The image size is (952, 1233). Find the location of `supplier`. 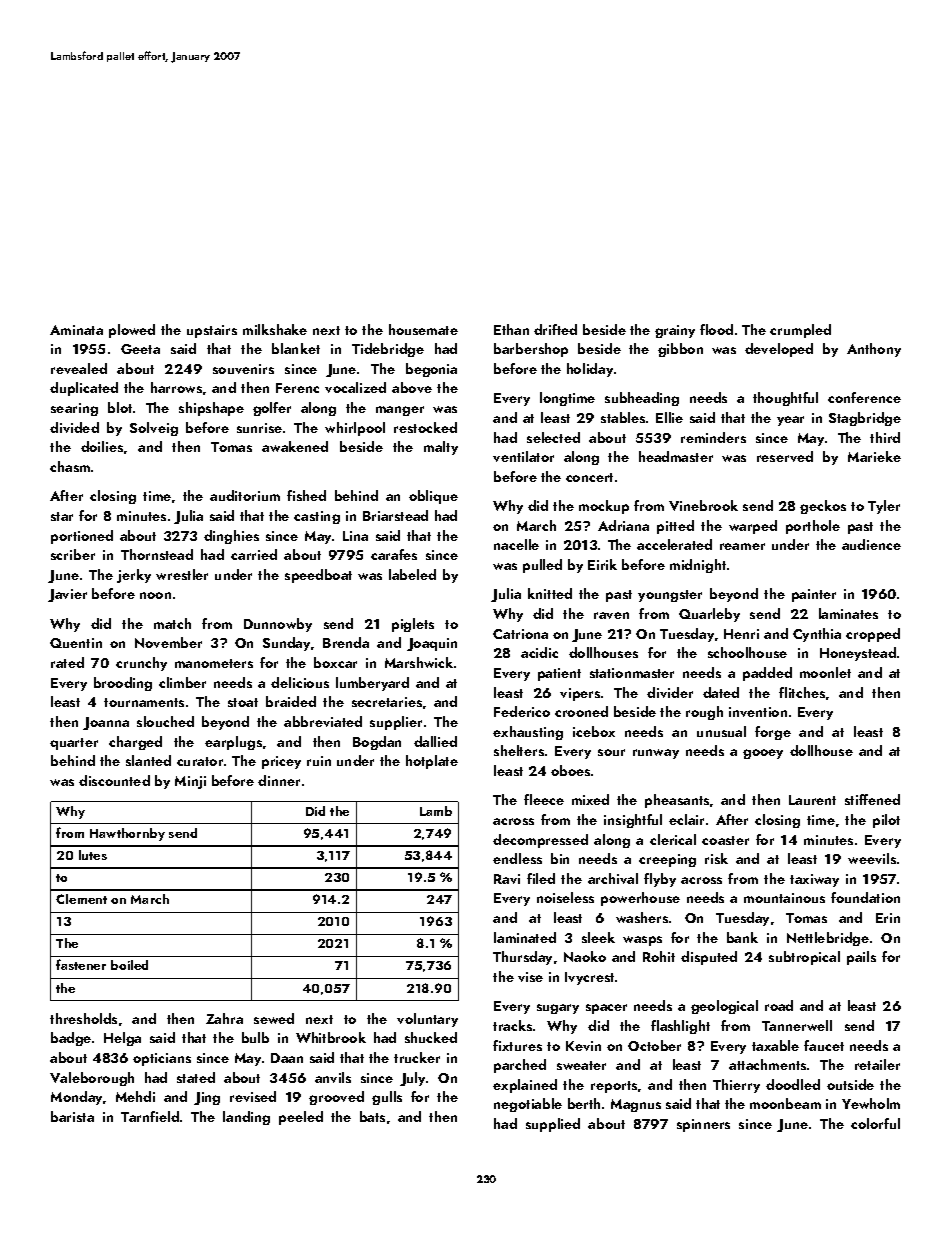

supplier is located at coordinates (396, 723).
